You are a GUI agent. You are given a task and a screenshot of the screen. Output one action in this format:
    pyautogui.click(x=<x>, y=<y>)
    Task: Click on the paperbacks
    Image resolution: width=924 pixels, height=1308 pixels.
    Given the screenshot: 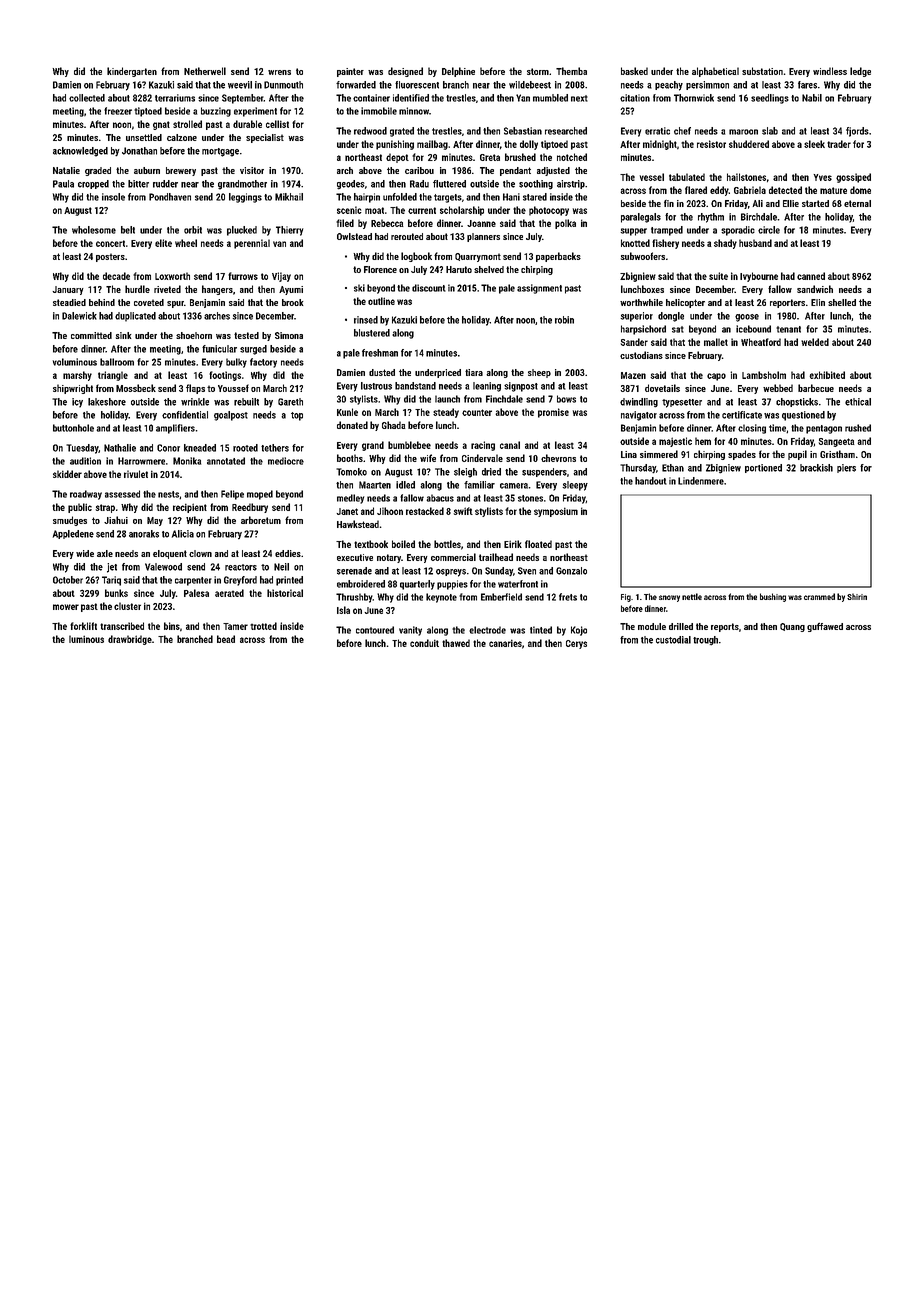 What is the action you would take?
    pyautogui.click(x=558, y=257)
